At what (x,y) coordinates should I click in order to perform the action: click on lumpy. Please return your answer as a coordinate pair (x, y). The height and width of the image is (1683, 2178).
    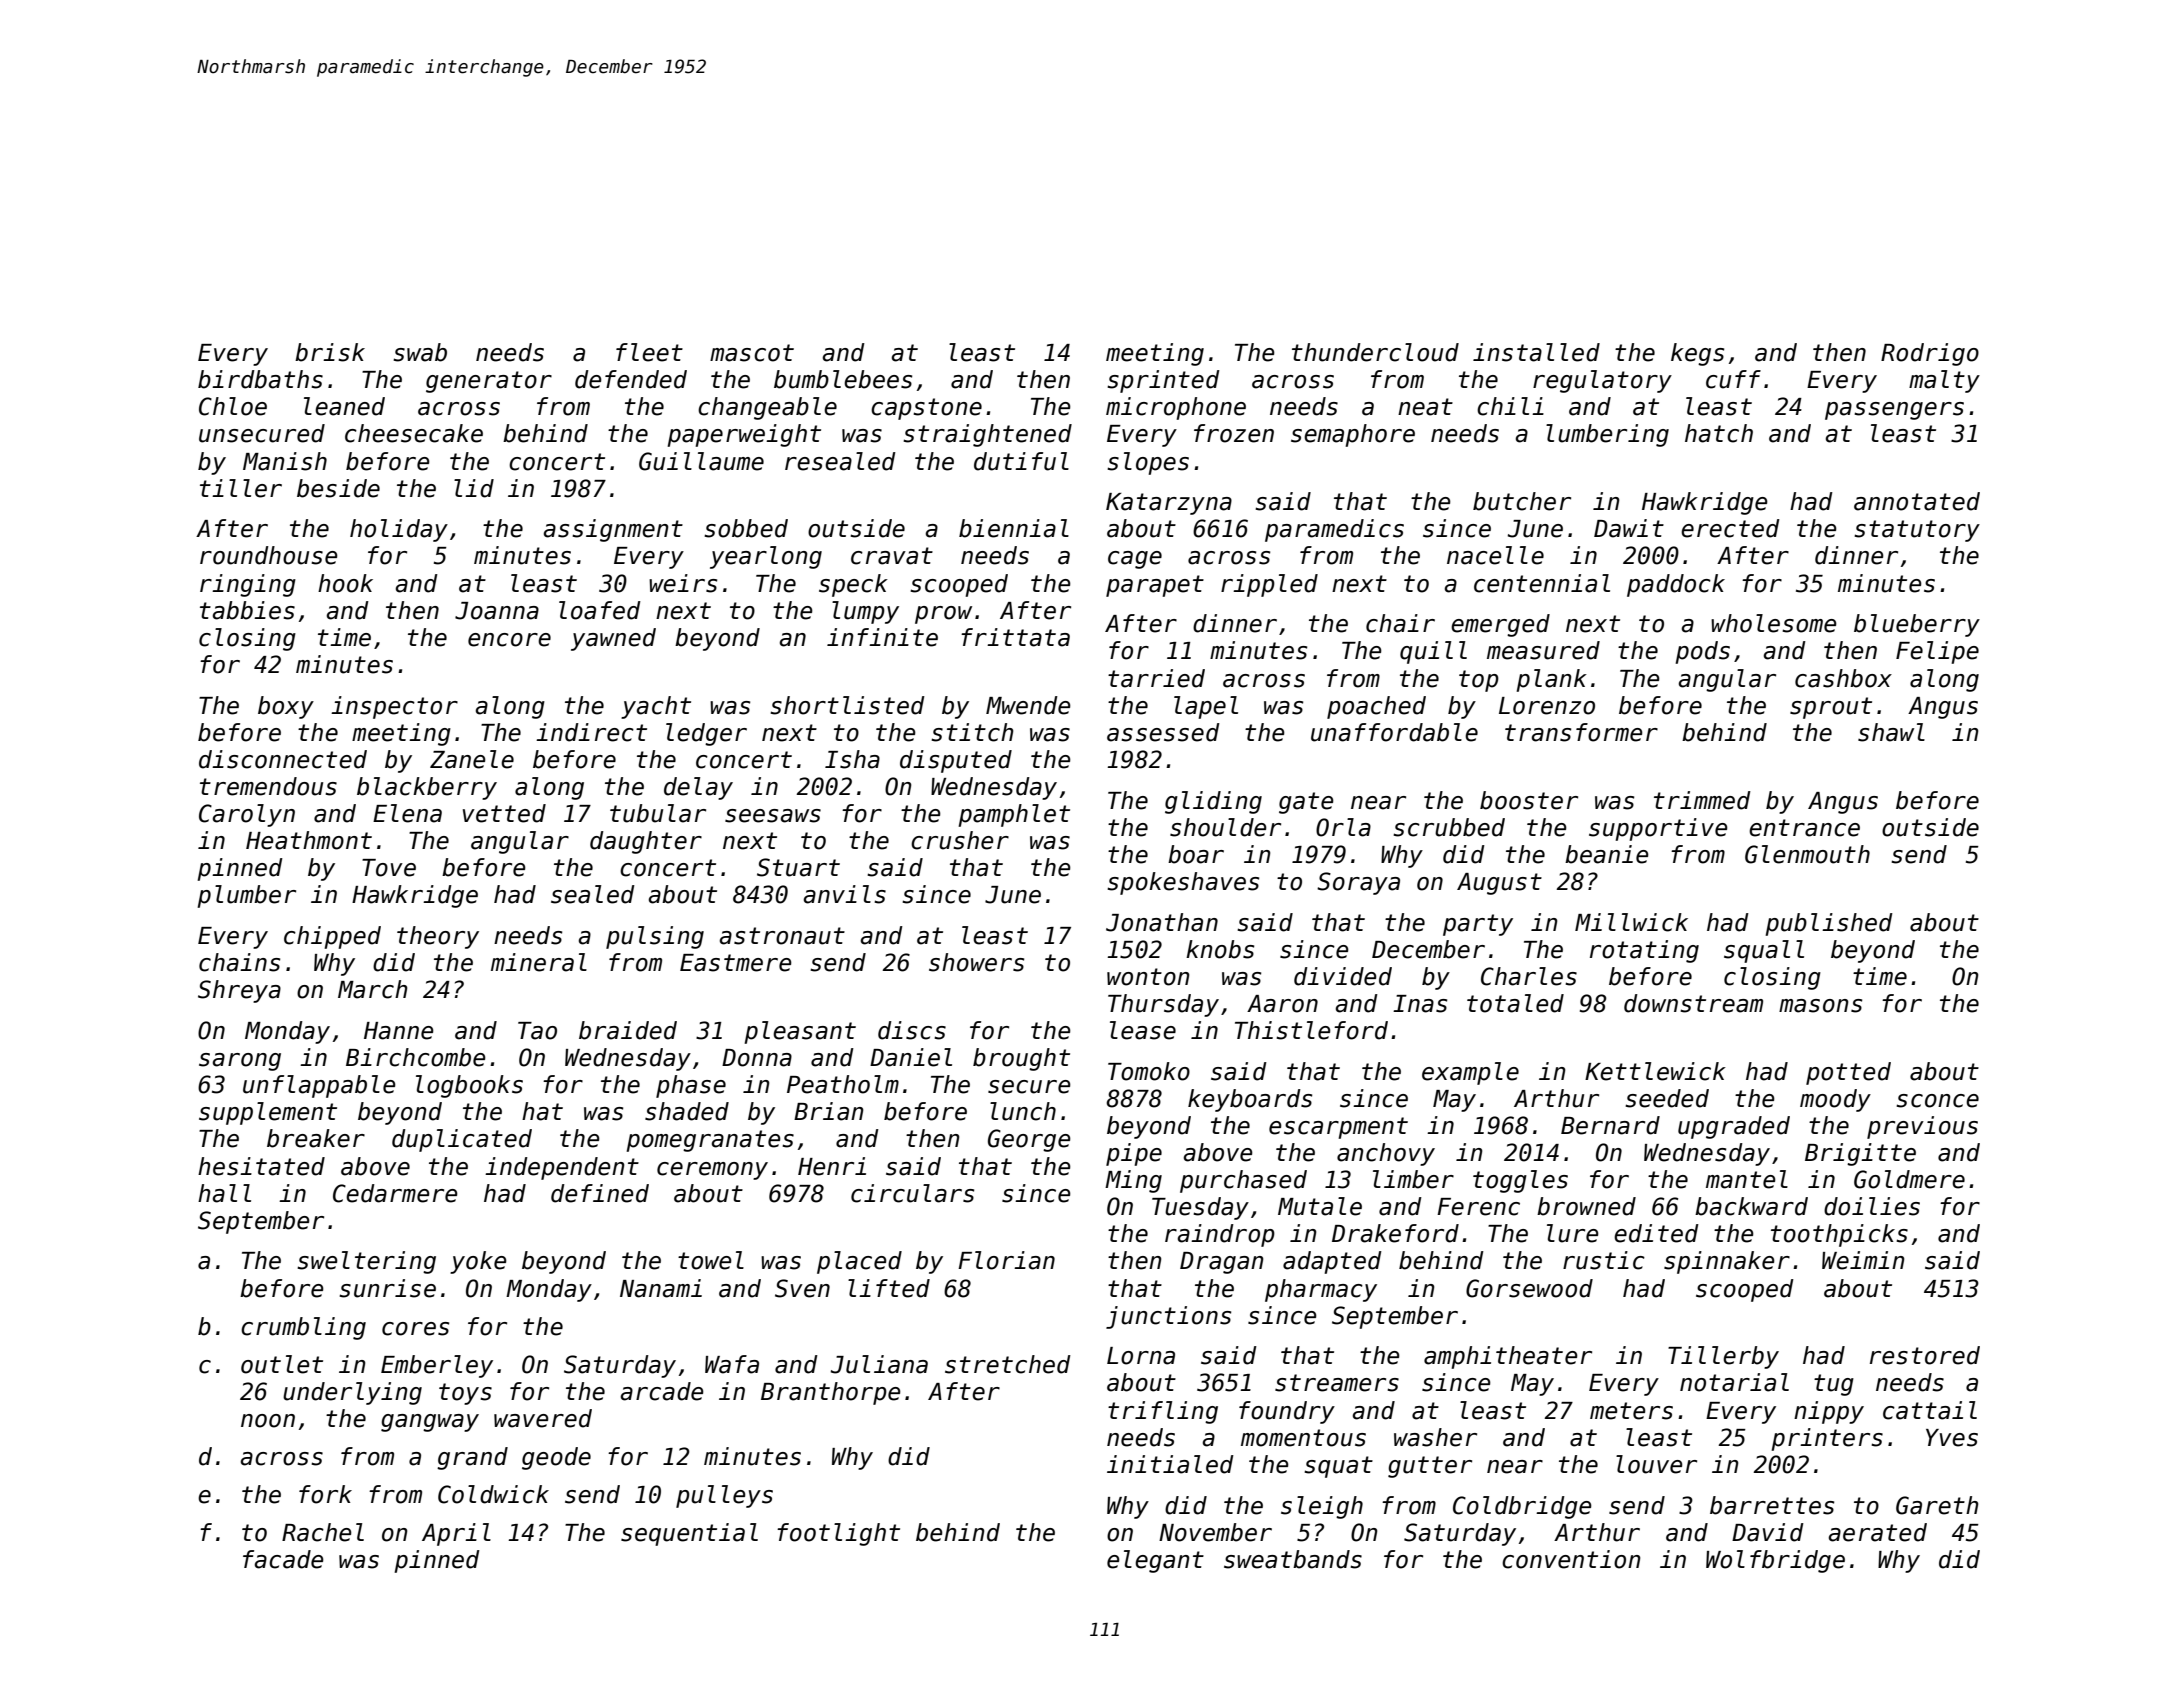
    Looking at the image, I should click on (865, 612).
